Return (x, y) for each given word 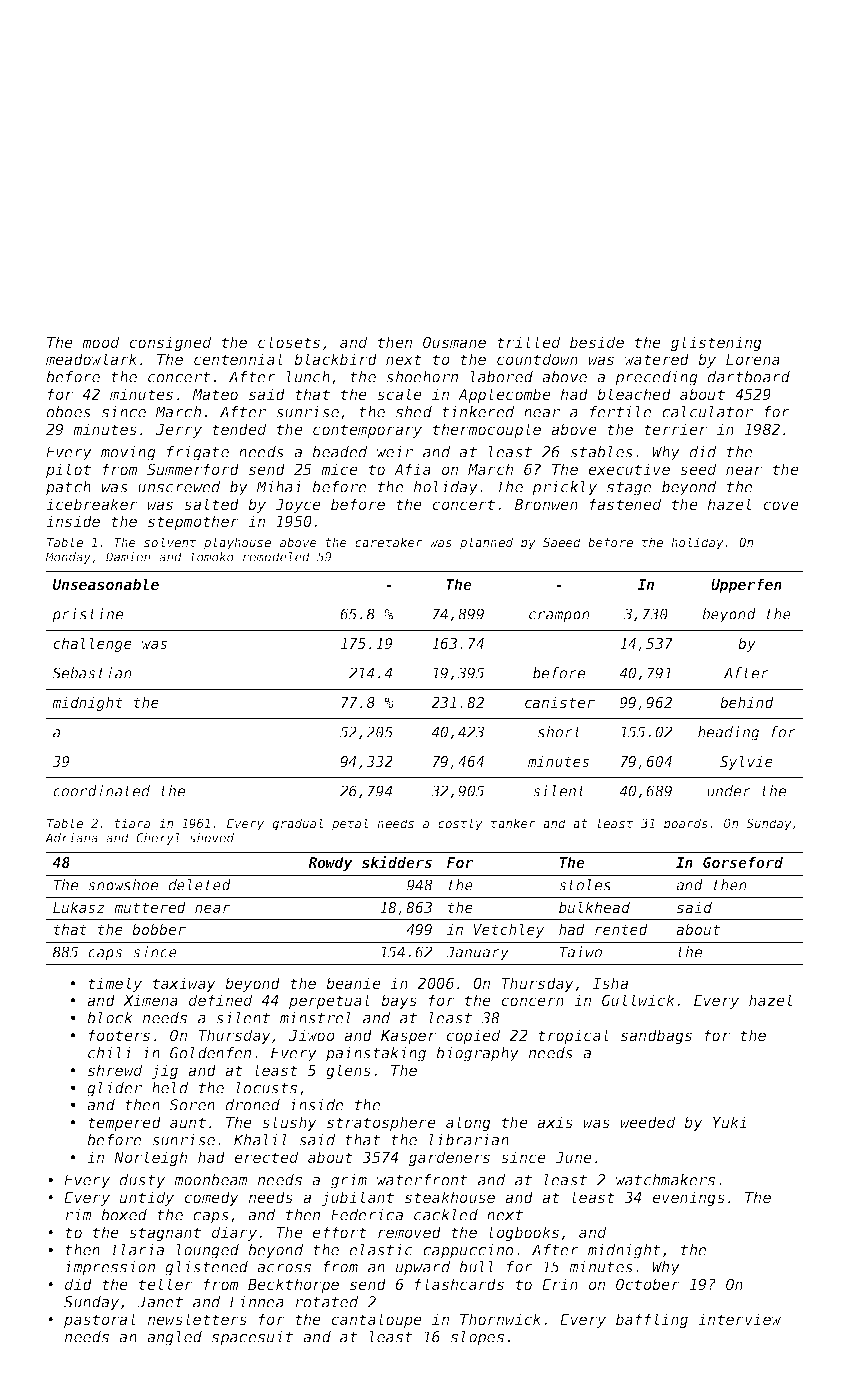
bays (399, 1001)
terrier (675, 429)
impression (109, 1268)
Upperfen (746, 585)
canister (560, 702)
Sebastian (92, 673)
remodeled (276, 557)
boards (686, 823)
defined (221, 1000)
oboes (69, 412)
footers (119, 1035)
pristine (87, 615)
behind (747, 702)
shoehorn (422, 377)
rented (621, 929)
